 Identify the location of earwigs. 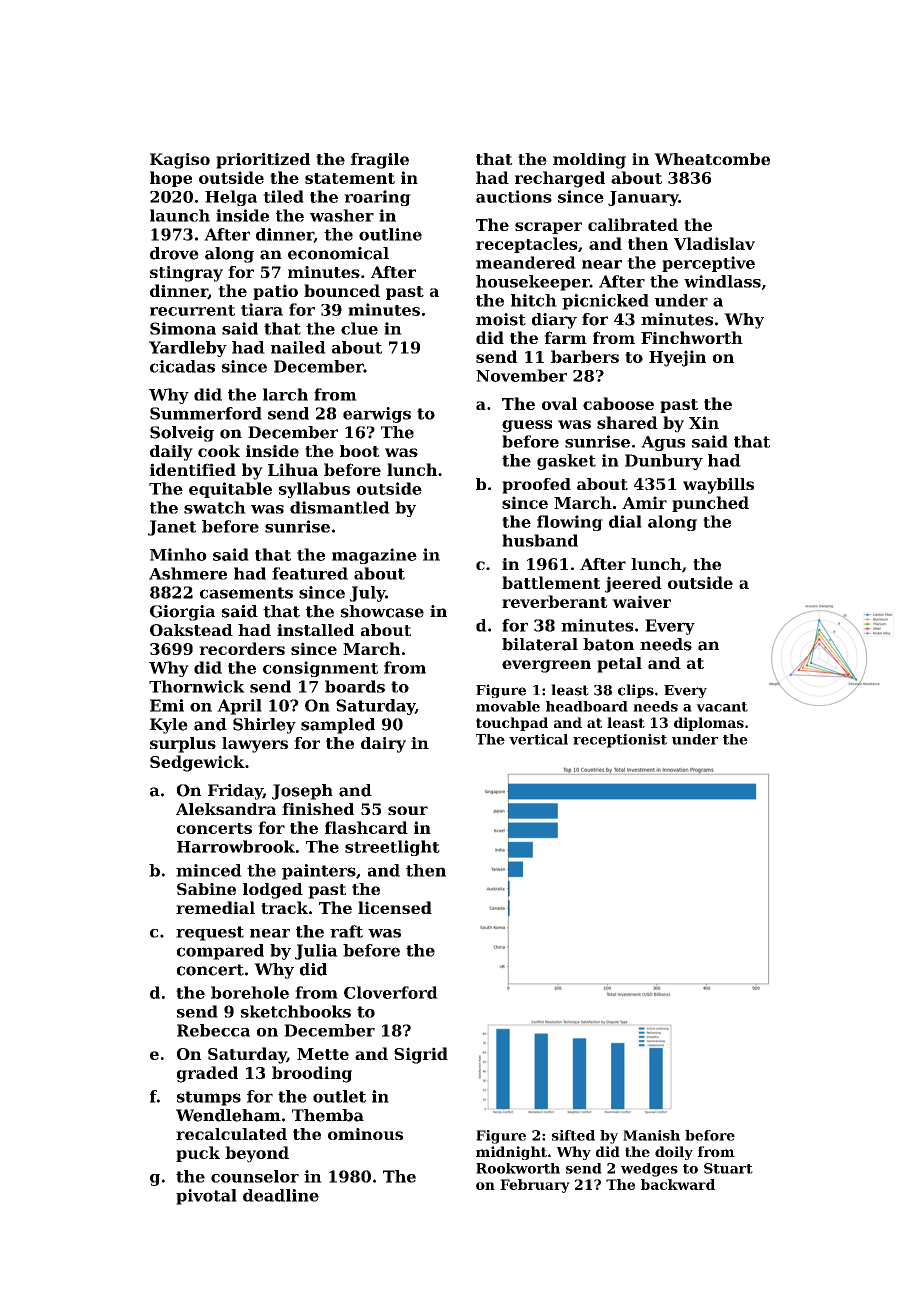
(377, 415).
